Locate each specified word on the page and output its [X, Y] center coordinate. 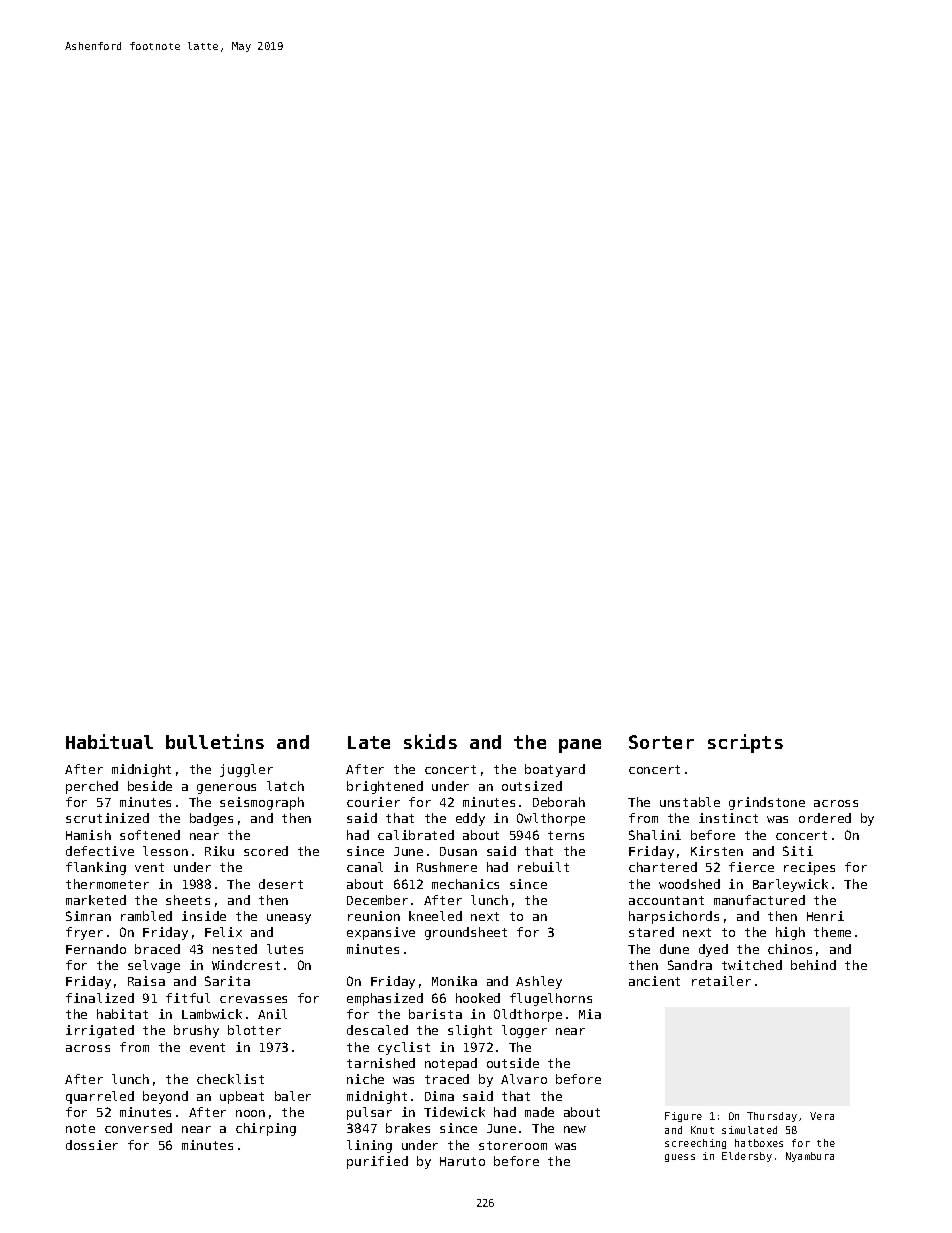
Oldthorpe [528, 1015]
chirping [266, 1129]
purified [377, 1162]
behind [813, 965]
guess [680, 1158]
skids [430, 741]
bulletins [215, 741]
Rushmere [447, 867]
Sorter [661, 742]
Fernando [96, 949]
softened [150, 835]
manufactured [759, 900]
